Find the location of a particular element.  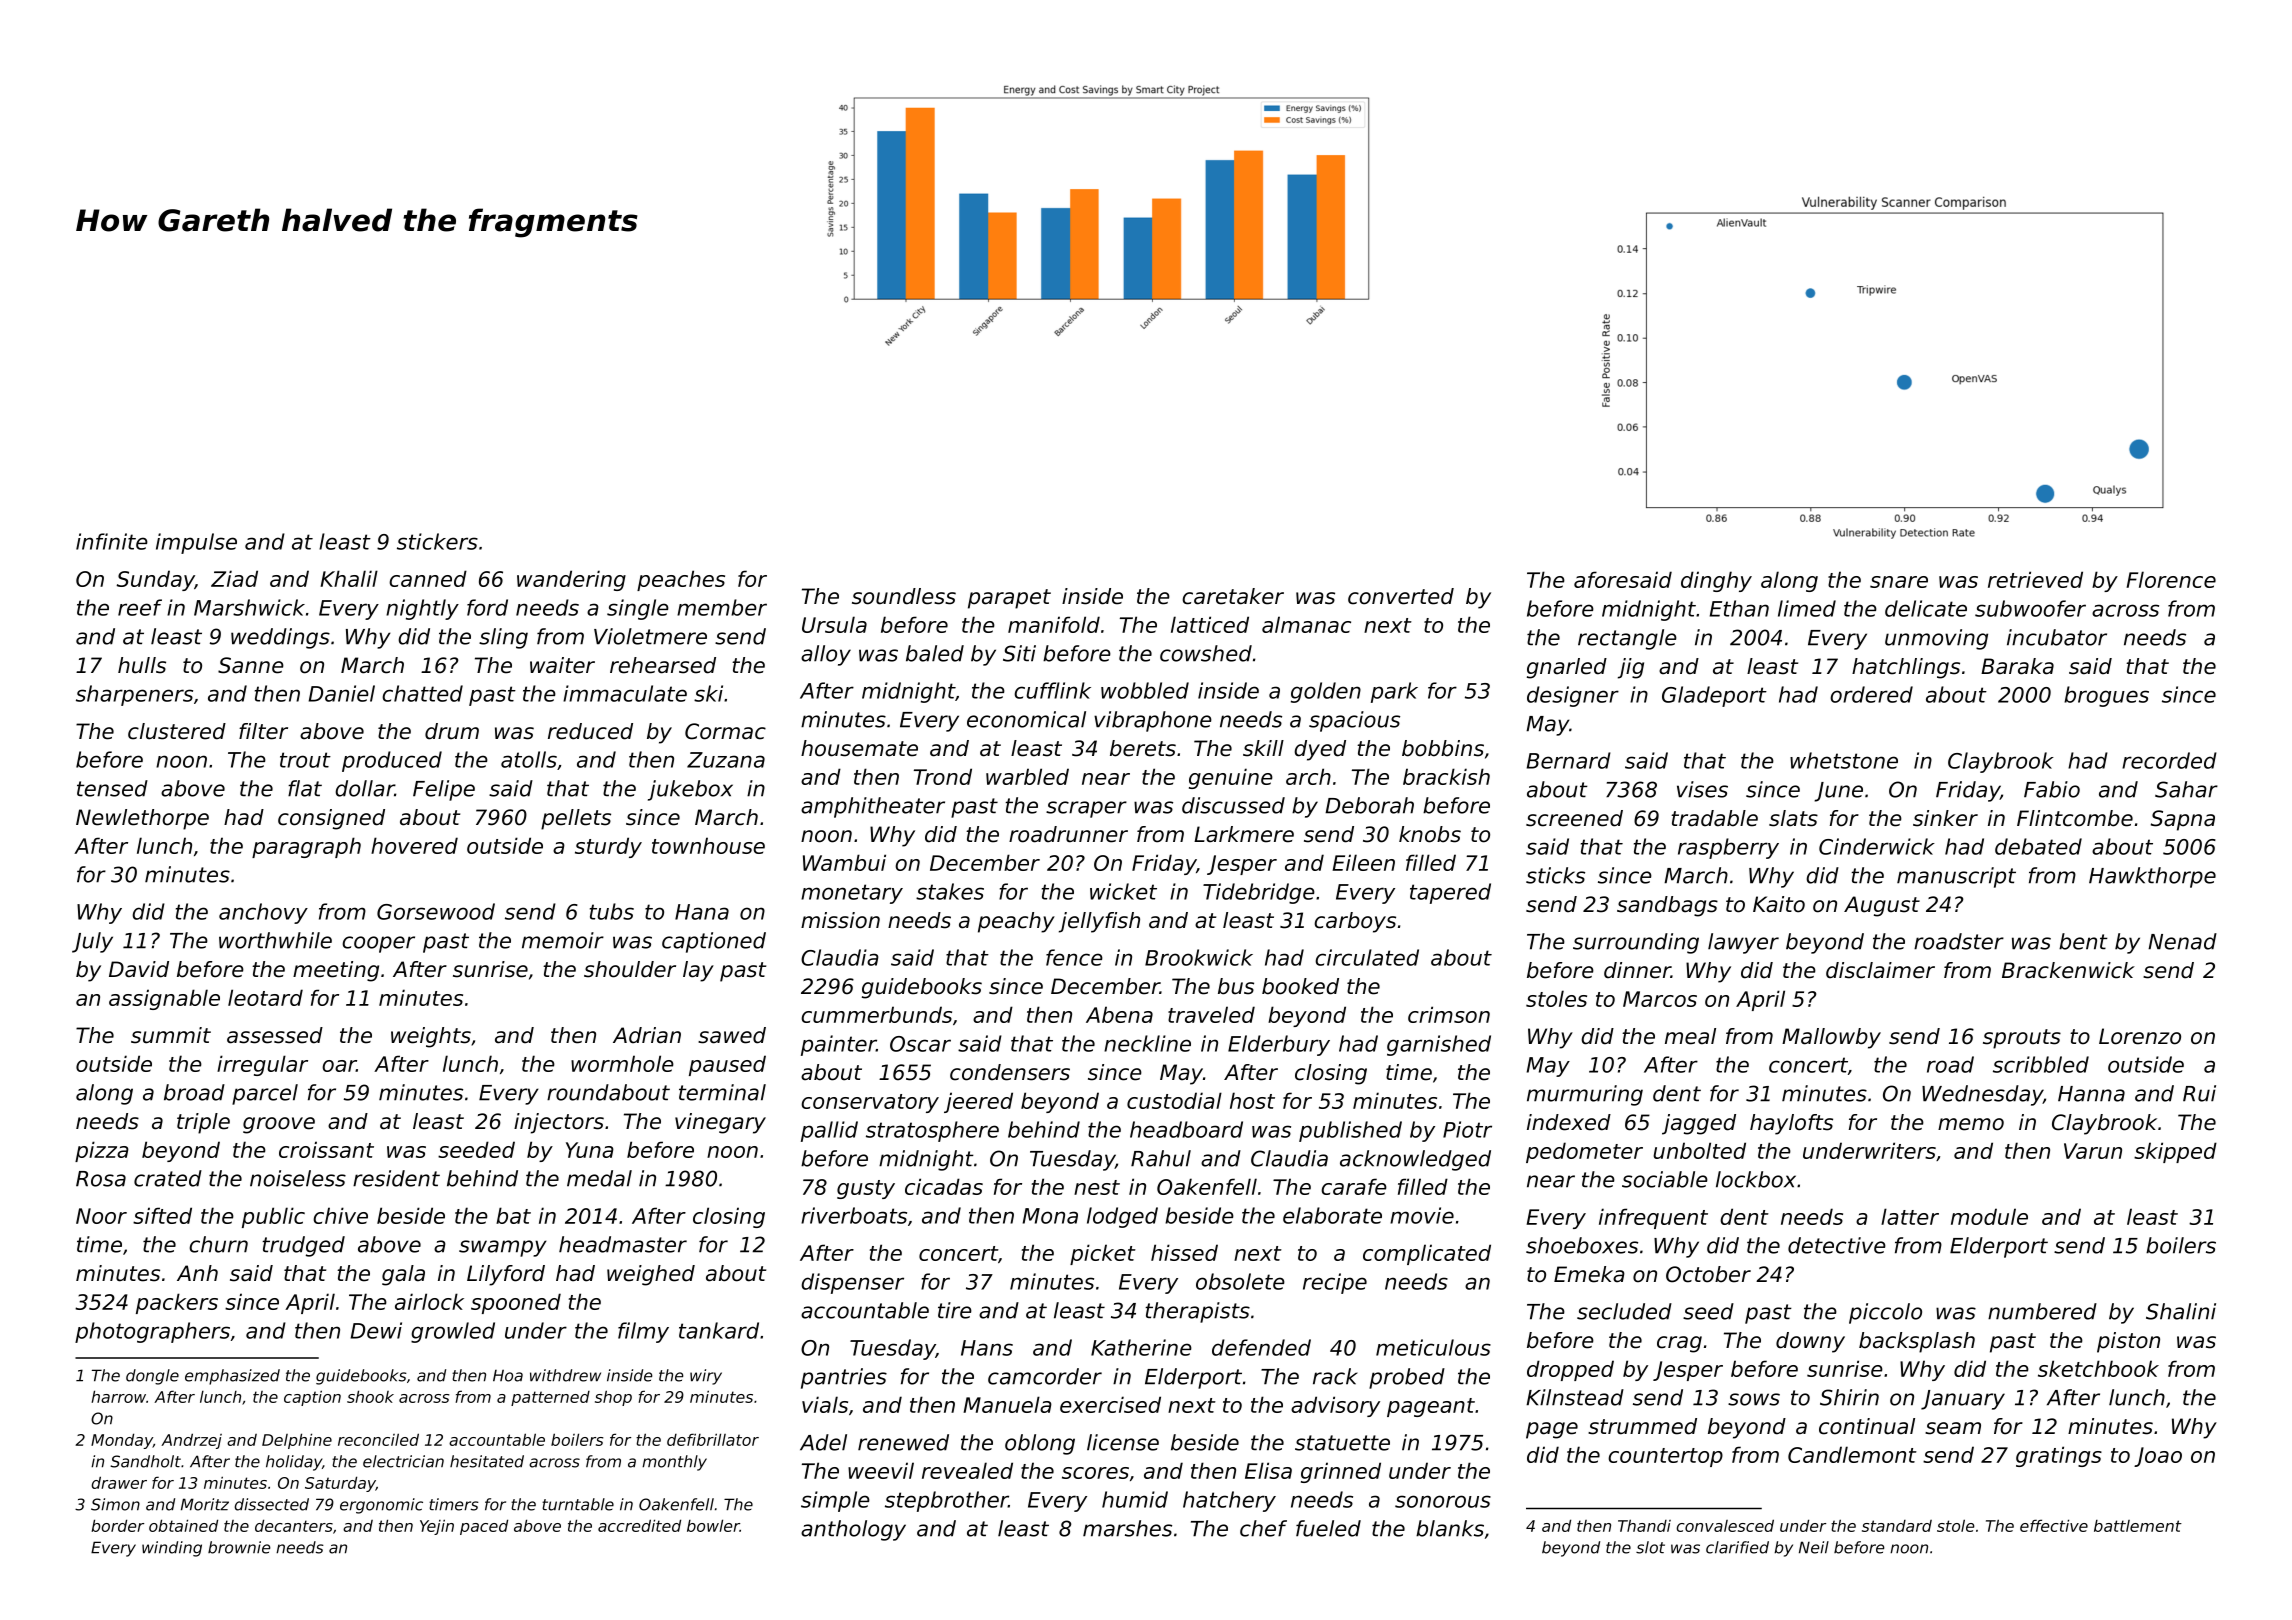

numbered is located at coordinates (2042, 1311).
